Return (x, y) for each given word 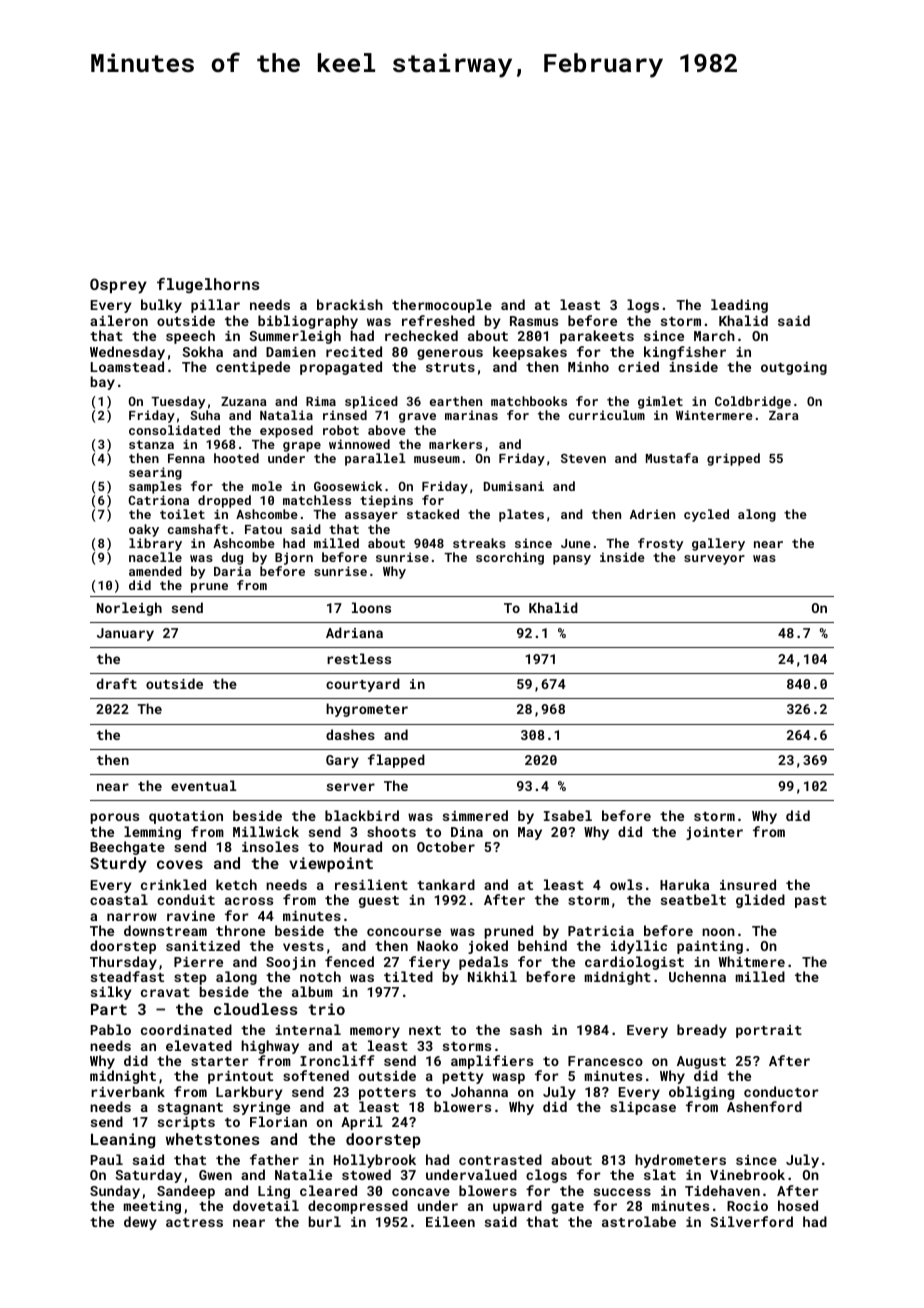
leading (739, 306)
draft (117, 683)
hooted (236, 458)
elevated (199, 1045)
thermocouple (442, 306)
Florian (278, 1121)
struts (450, 367)
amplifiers (492, 1062)
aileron (119, 320)
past (811, 902)
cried (638, 366)
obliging (701, 1093)
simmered (475, 815)
